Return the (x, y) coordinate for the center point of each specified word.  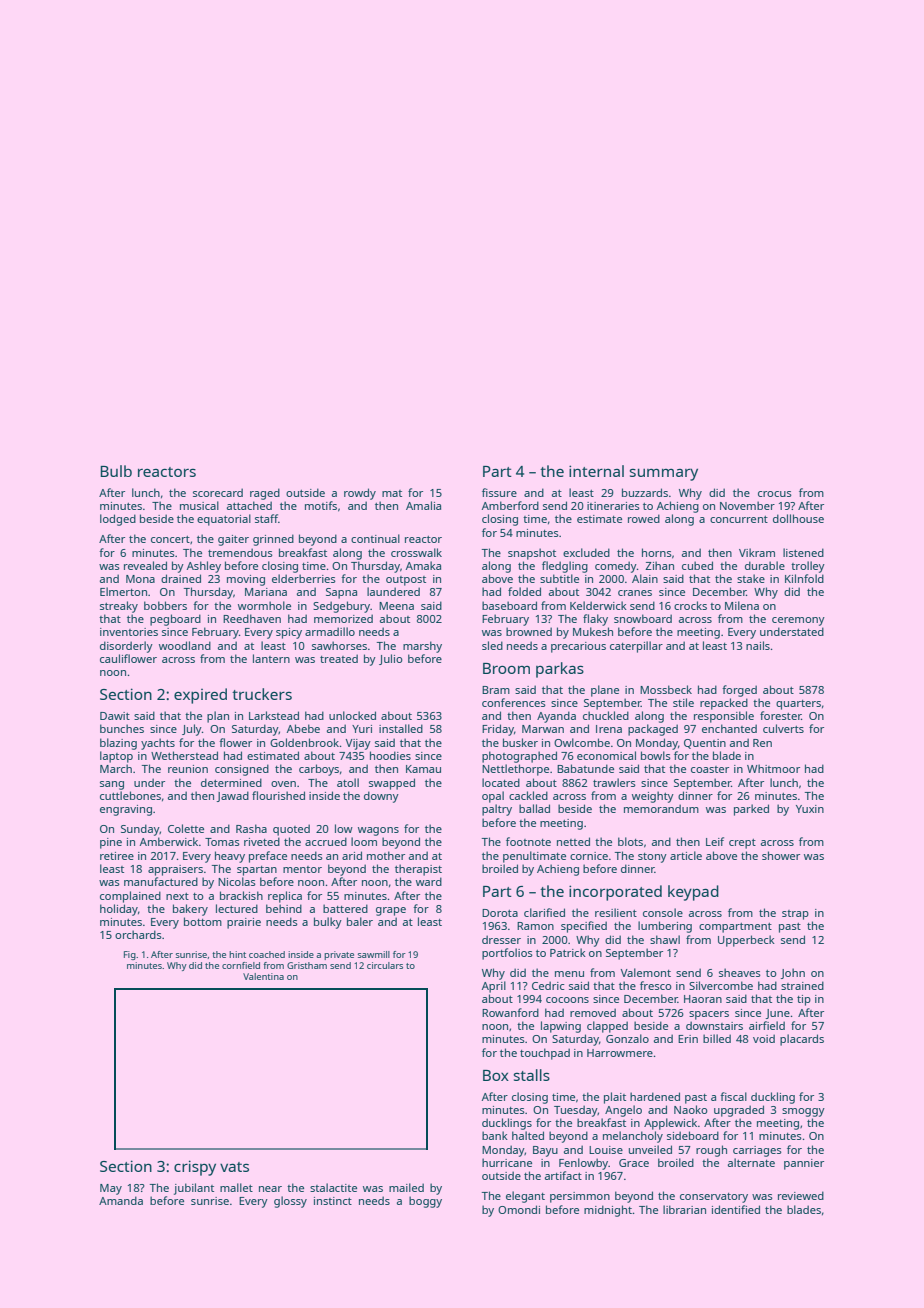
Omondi (519, 1209)
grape (391, 911)
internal (596, 471)
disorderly (126, 647)
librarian (684, 1209)
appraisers (175, 870)
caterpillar (636, 647)
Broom (506, 668)
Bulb (116, 471)
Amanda (121, 1200)
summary (664, 474)
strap (795, 915)
